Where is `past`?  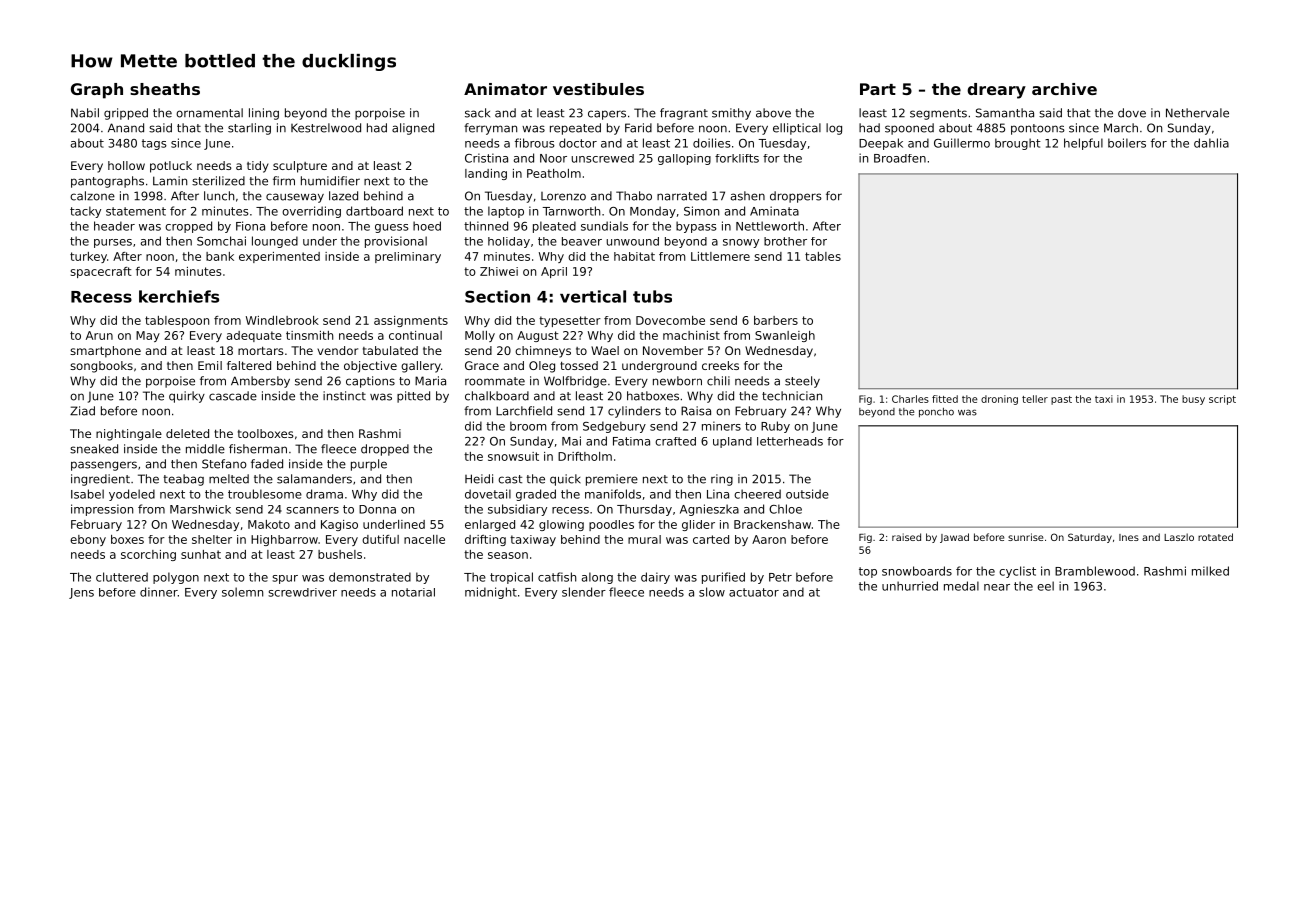 past is located at coordinates (1061, 400).
